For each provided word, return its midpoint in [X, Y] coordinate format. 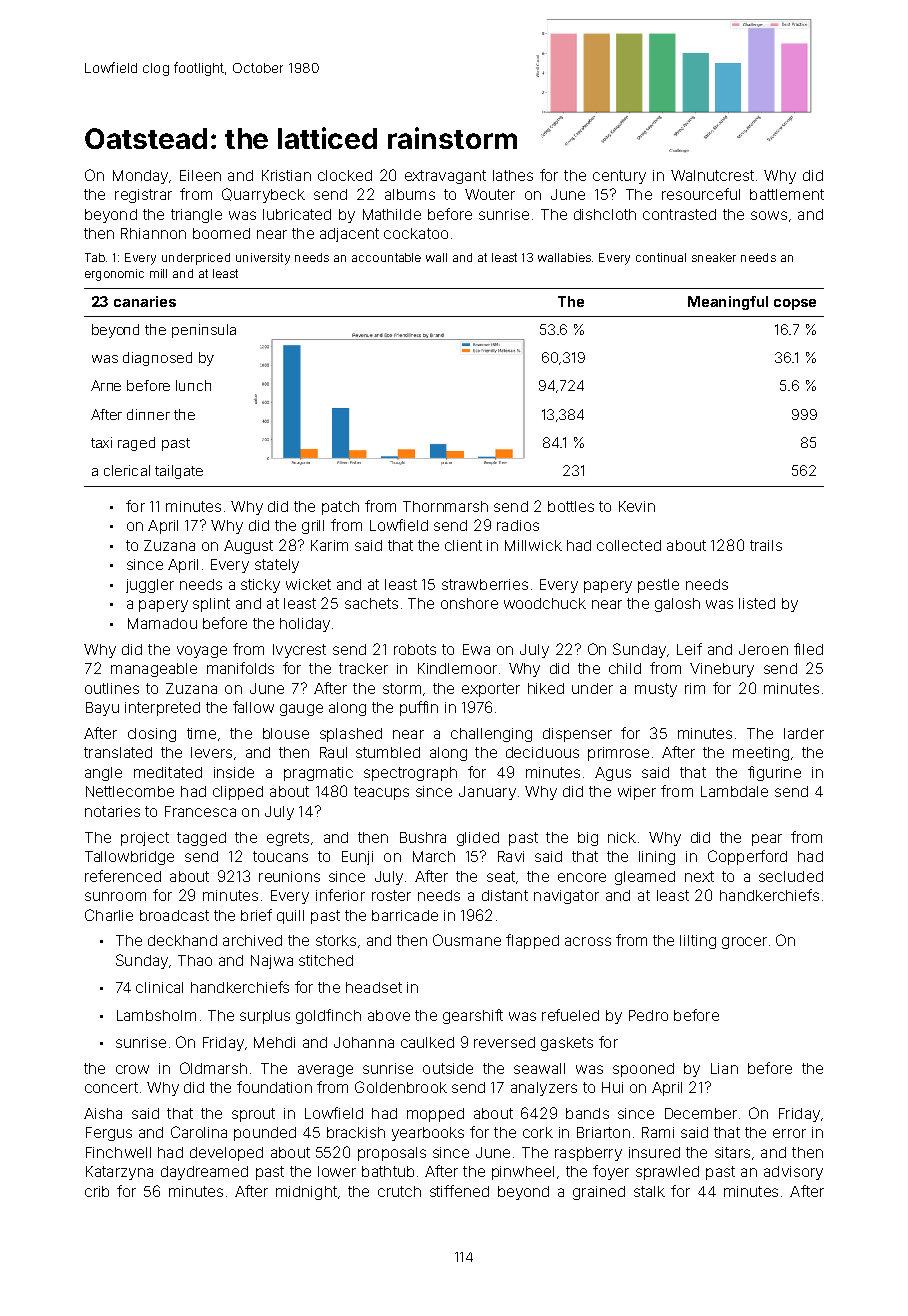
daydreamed [204, 1173]
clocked [345, 175]
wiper [637, 793]
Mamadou [162, 623]
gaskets [567, 1044]
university [263, 259]
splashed [351, 735]
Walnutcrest [712, 175]
